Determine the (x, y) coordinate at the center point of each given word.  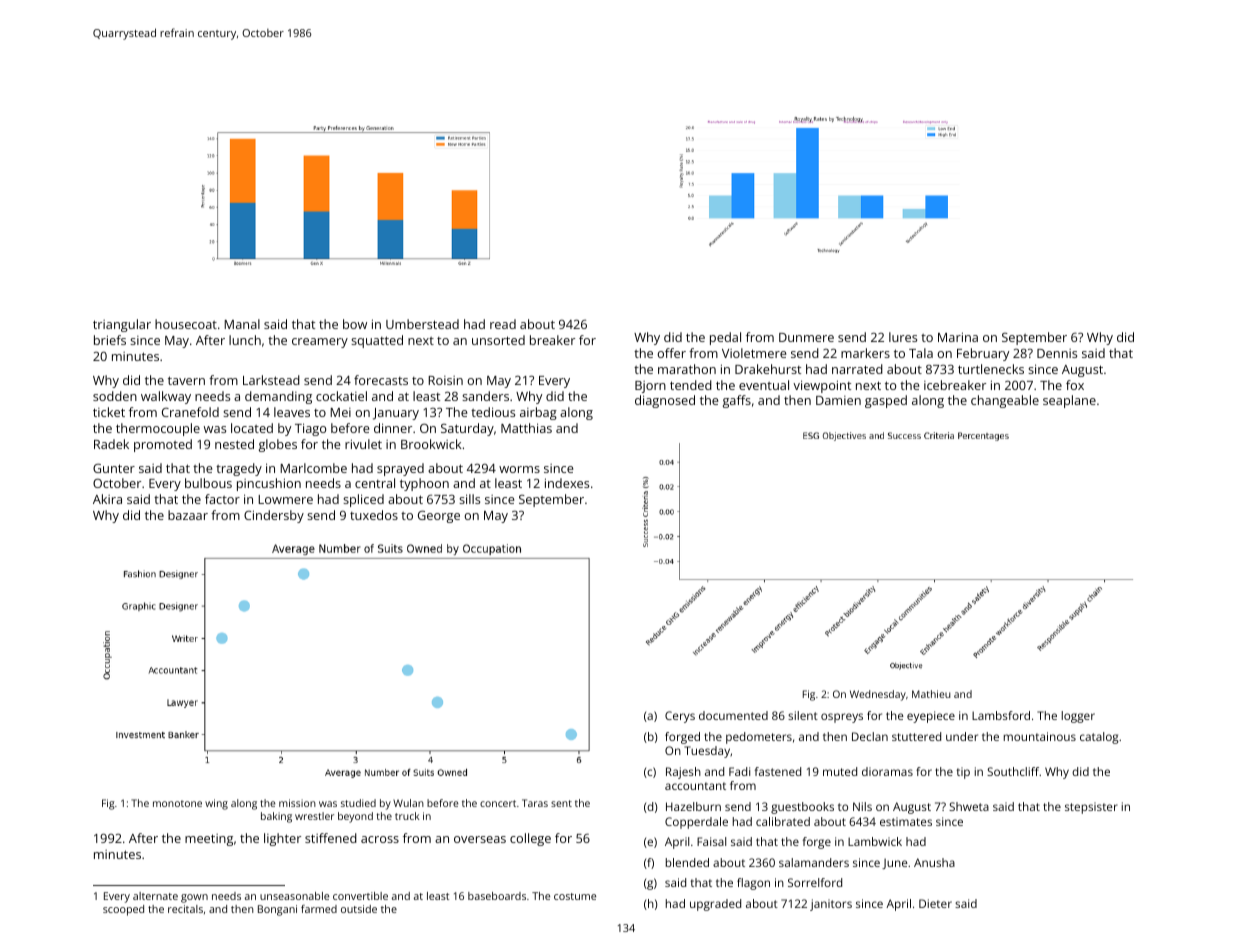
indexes (567, 483)
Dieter (935, 903)
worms (519, 469)
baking (276, 817)
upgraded (715, 905)
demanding (278, 397)
